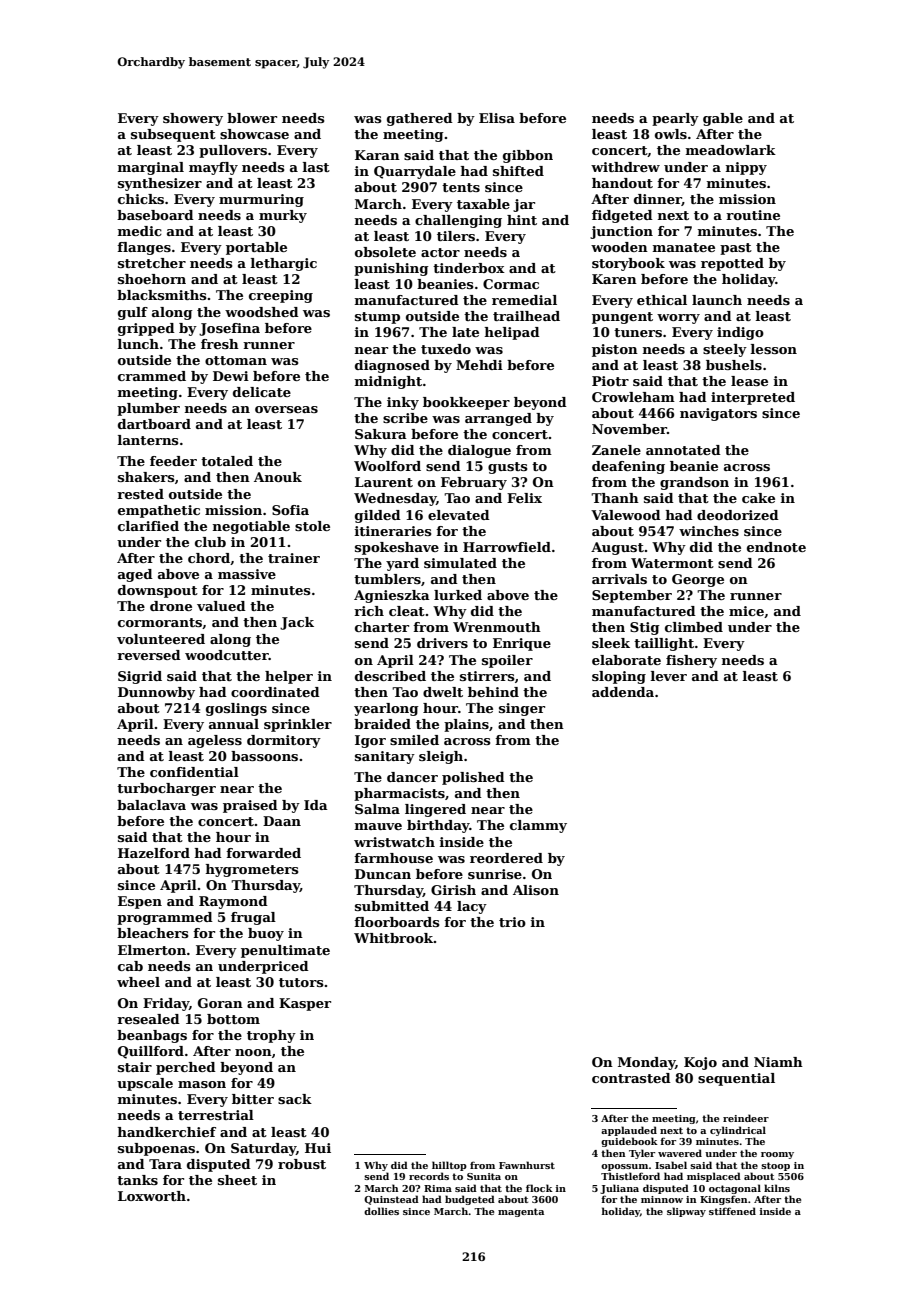 Image resolution: width=924 pixels, height=1308 pixels. Describe the element at coordinates (610, 381) in the screenshot. I see `Piotr` at that location.
